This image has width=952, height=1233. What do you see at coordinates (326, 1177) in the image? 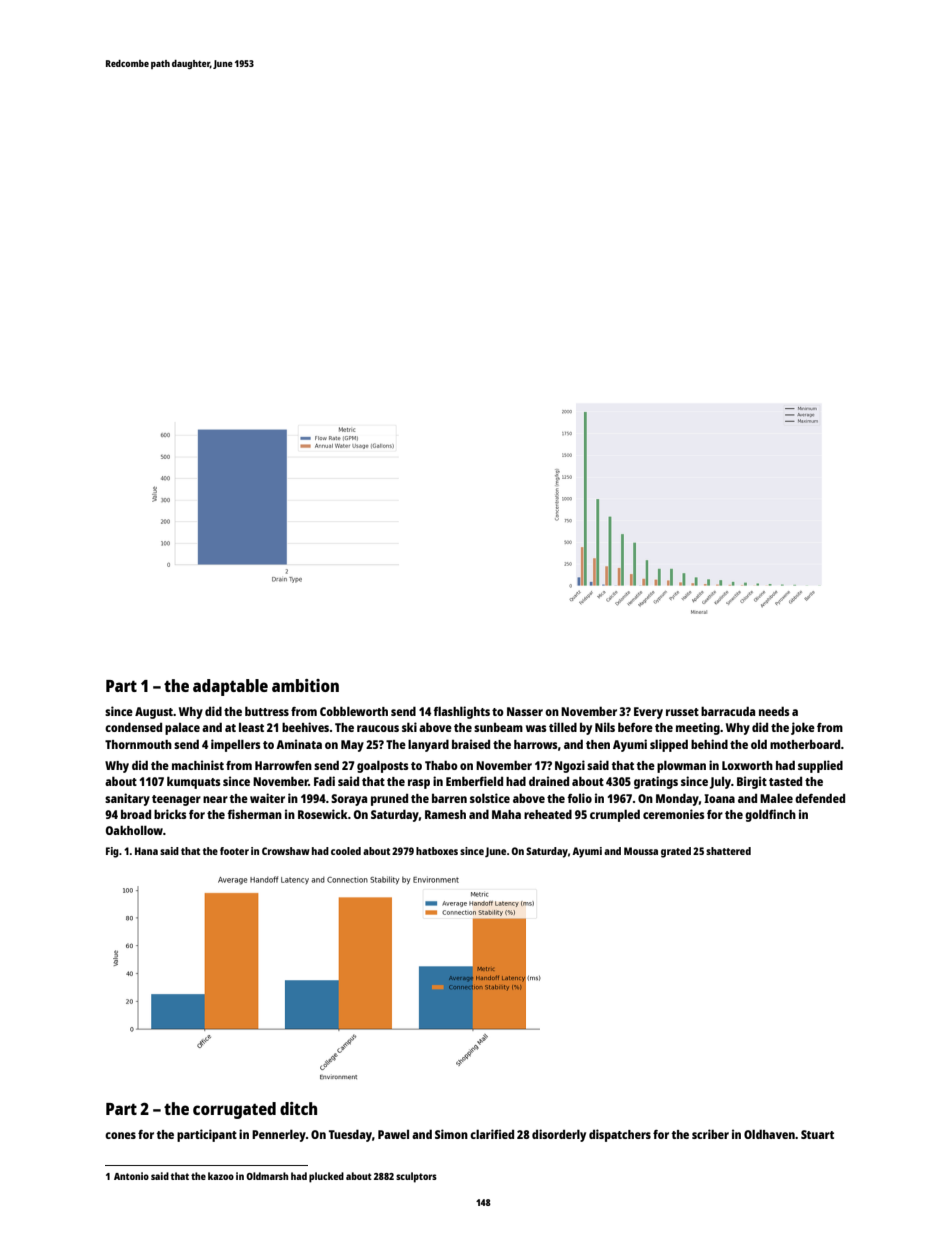
I see `plucked` at bounding box center [326, 1177].
